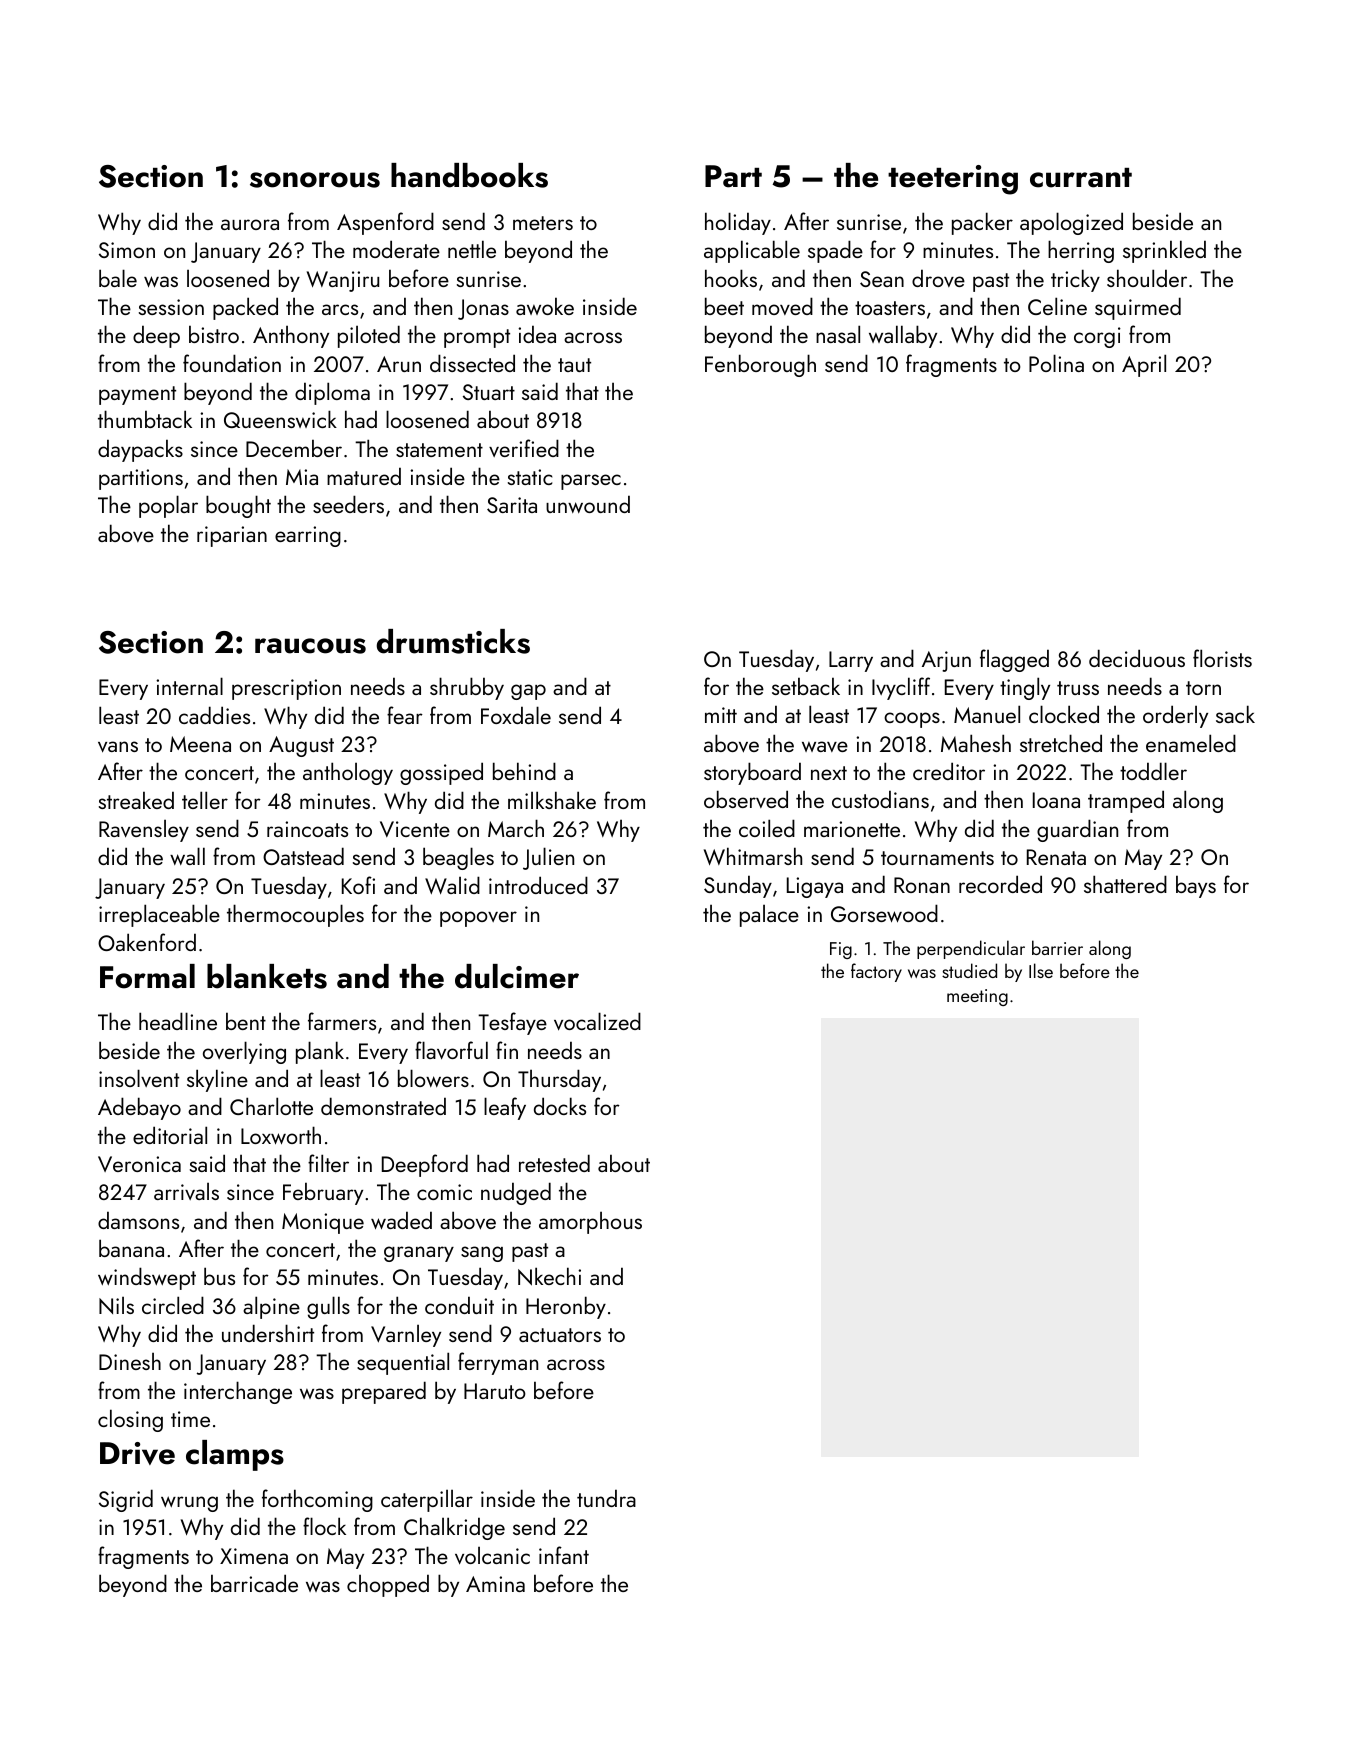  I want to click on overlying, so click(244, 1052).
